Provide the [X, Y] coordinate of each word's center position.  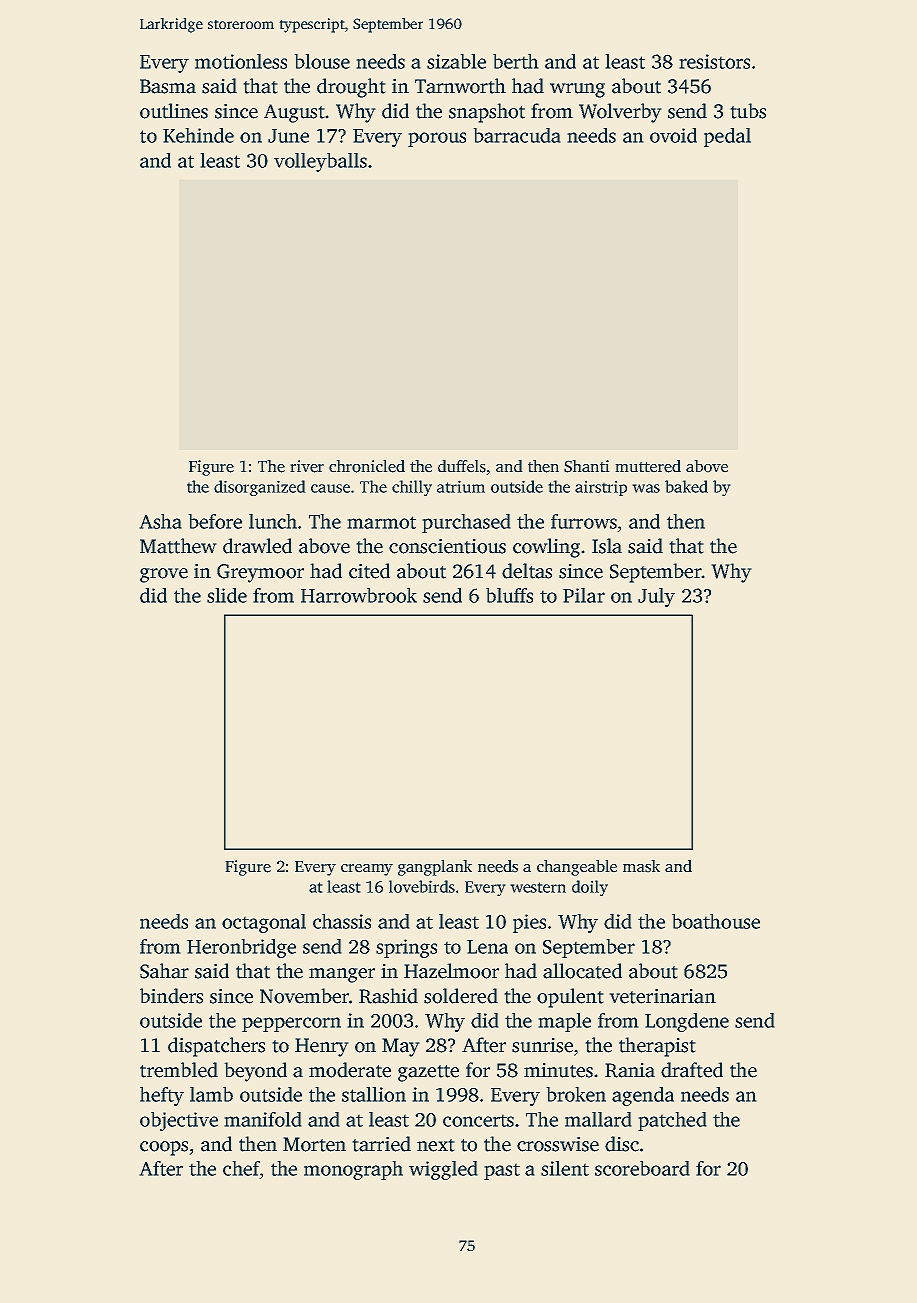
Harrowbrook [359, 595]
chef [241, 1168]
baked [686, 486]
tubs [748, 111]
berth [516, 61]
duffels [462, 466]
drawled [257, 546]
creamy [367, 870]
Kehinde [198, 135]
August [294, 113]
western [538, 887]
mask [641, 866]
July [656, 597]
